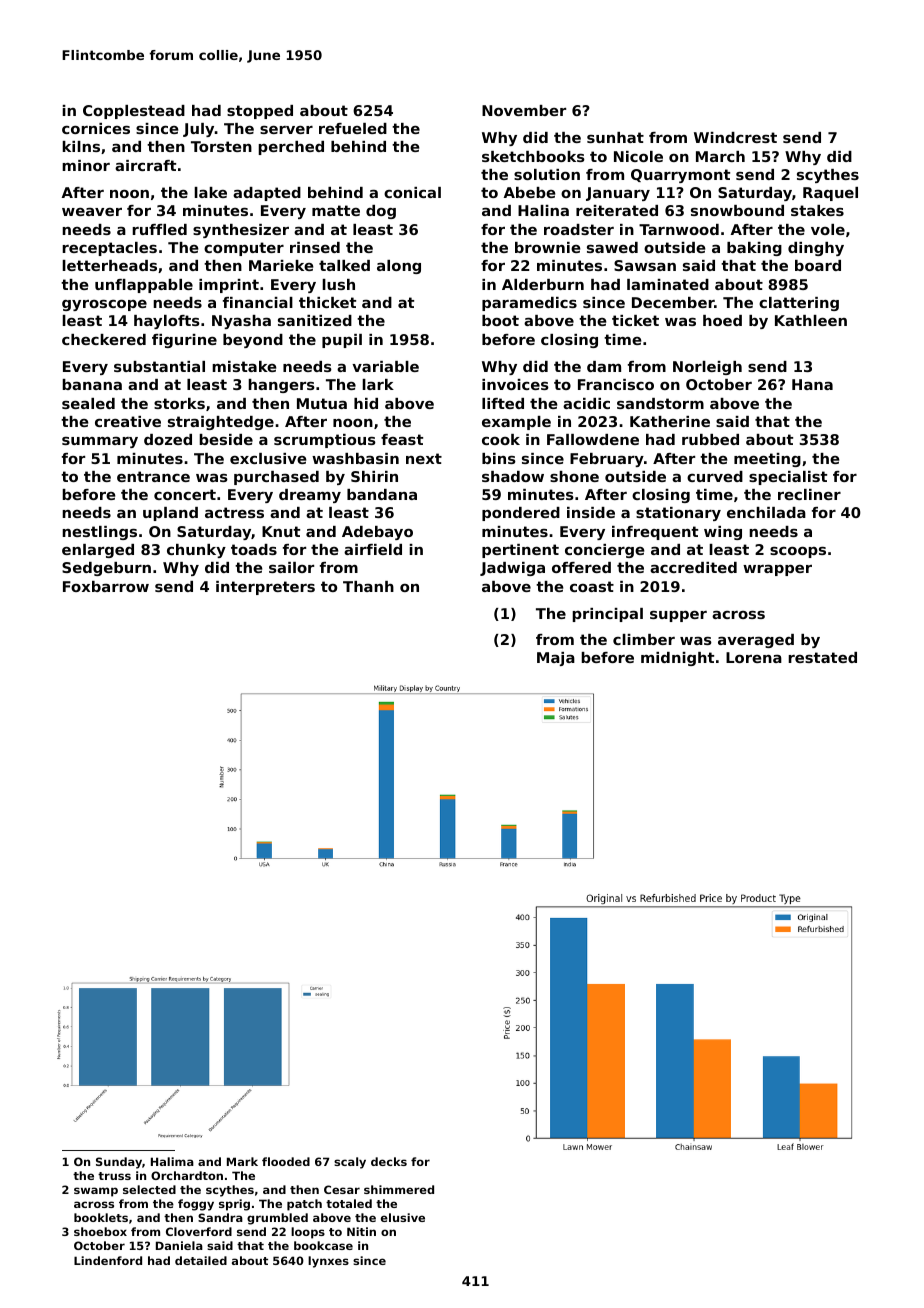 The height and width of the image is (1308, 924). What do you see at coordinates (104, 305) in the image?
I see `gyroscope` at bounding box center [104, 305].
